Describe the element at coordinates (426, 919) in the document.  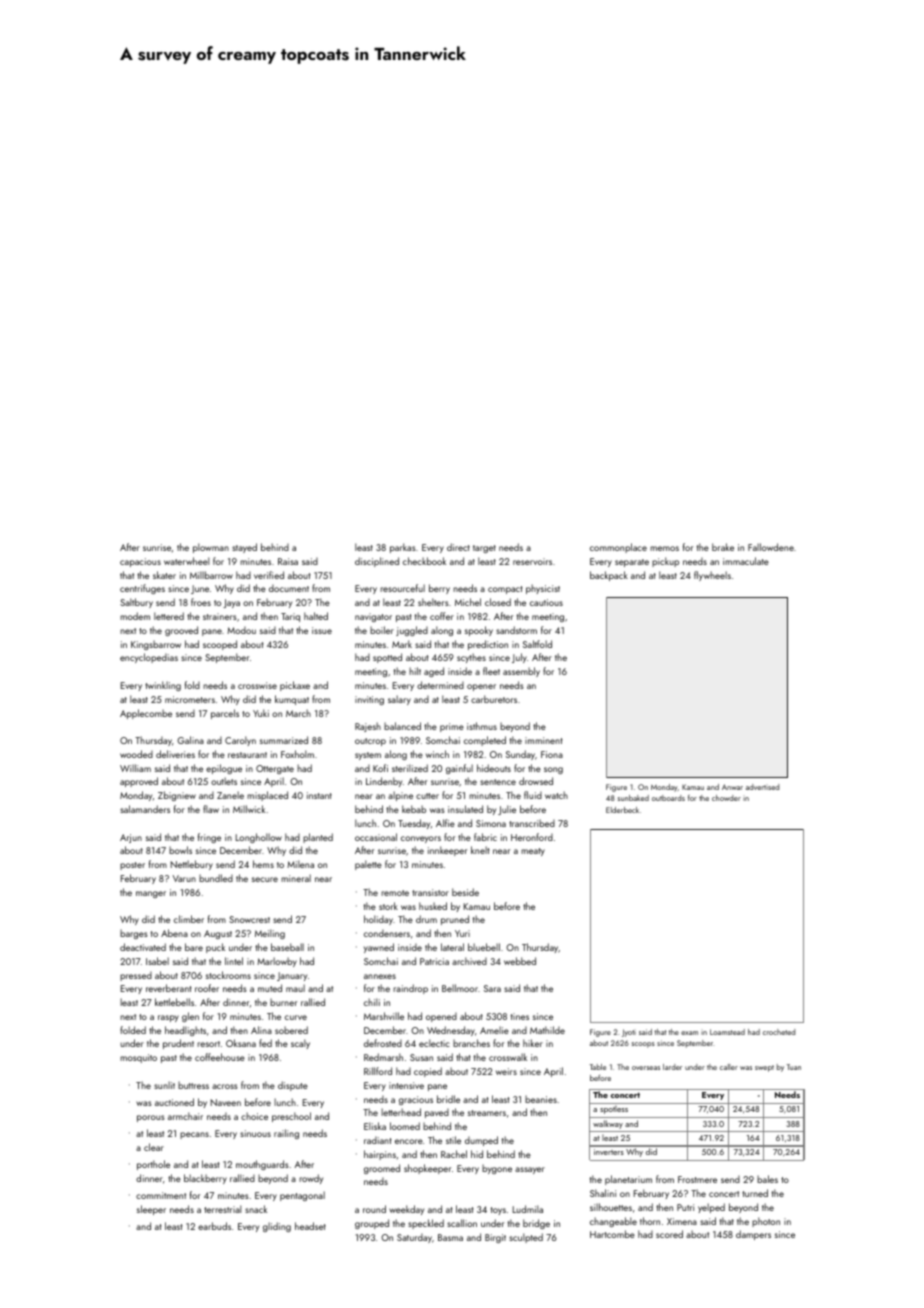
I see `drum` at that location.
